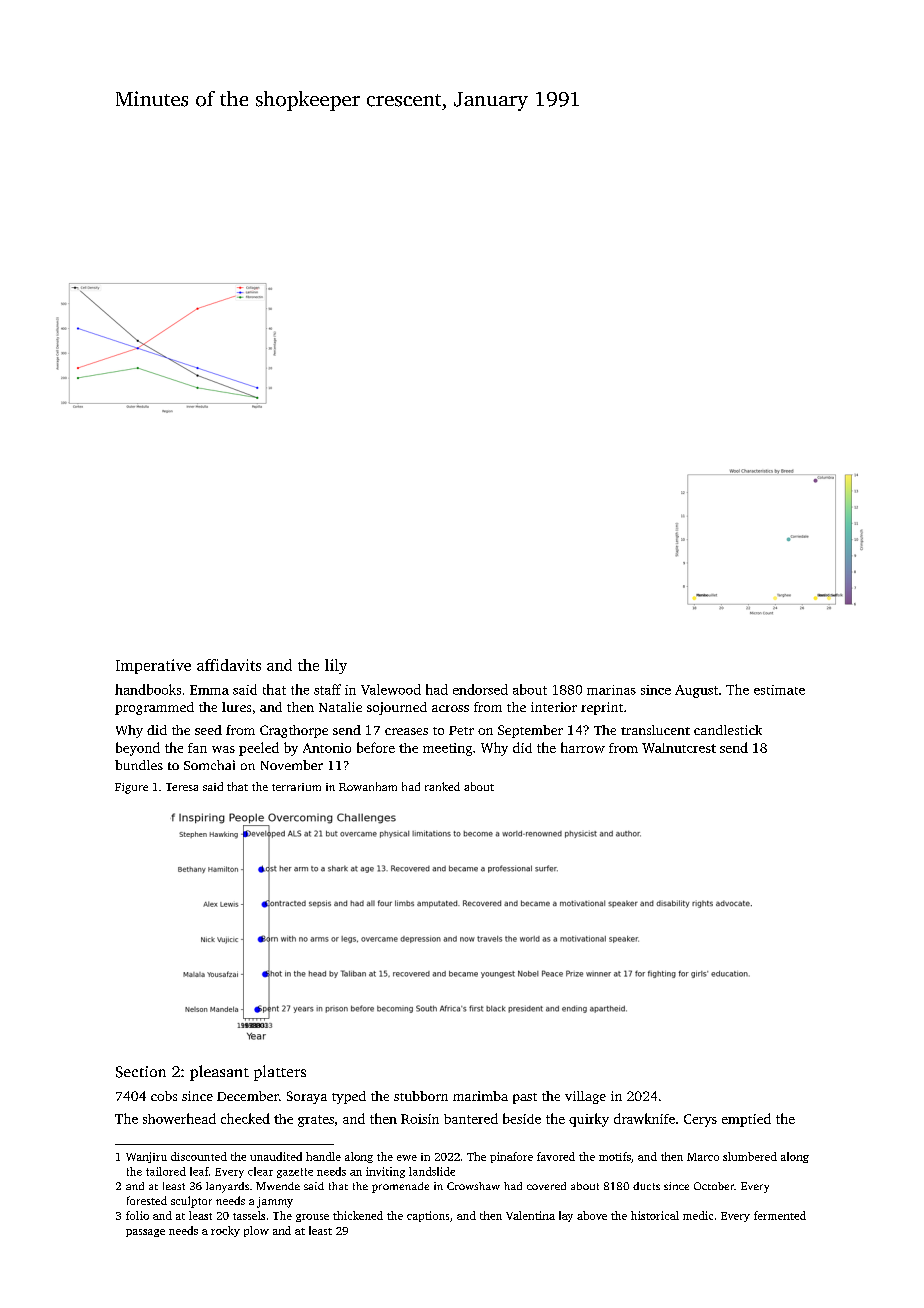 Image resolution: width=924 pixels, height=1308 pixels. Describe the element at coordinates (746, 1120) in the screenshot. I see `emptied` at that location.
